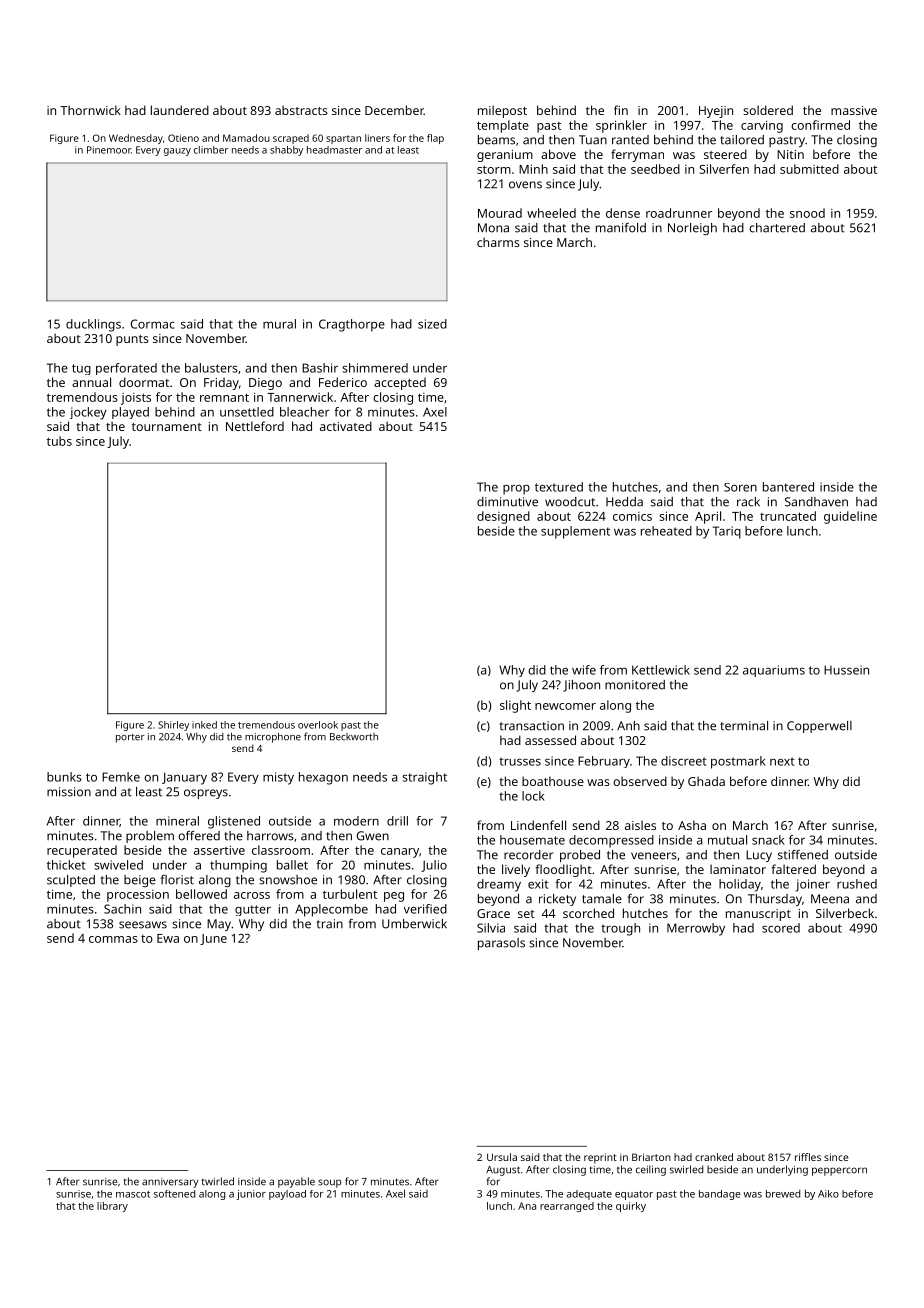 The image size is (924, 1308). Describe the element at coordinates (516, 489) in the screenshot. I see `prop` at that location.
